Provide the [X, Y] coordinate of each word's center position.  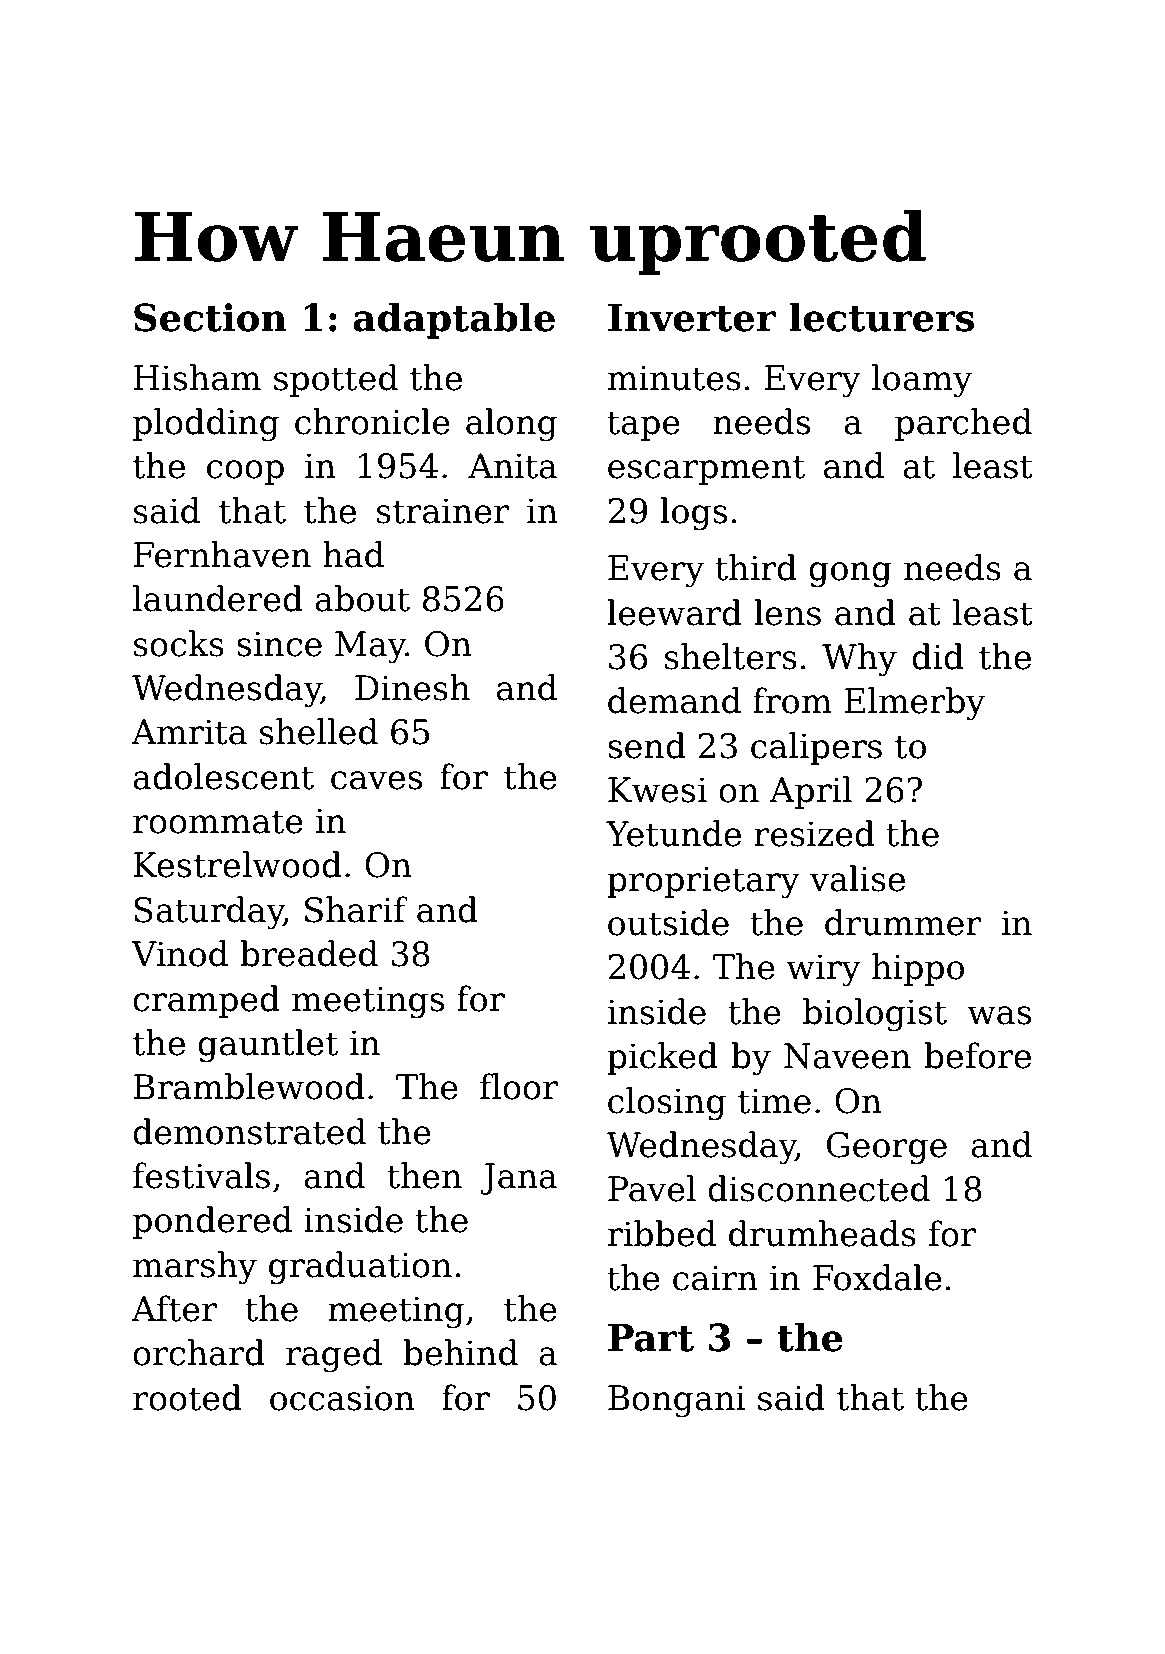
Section [210, 317]
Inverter [692, 318]
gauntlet [268, 1046]
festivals [201, 1175]
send [647, 745]
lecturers [881, 317]
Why [859, 660]
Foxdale [877, 1277]
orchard [199, 1352]
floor [519, 1086]
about [362, 598]
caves [376, 780]
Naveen [847, 1056]
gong [850, 575]
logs [693, 514]
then [424, 1175]
